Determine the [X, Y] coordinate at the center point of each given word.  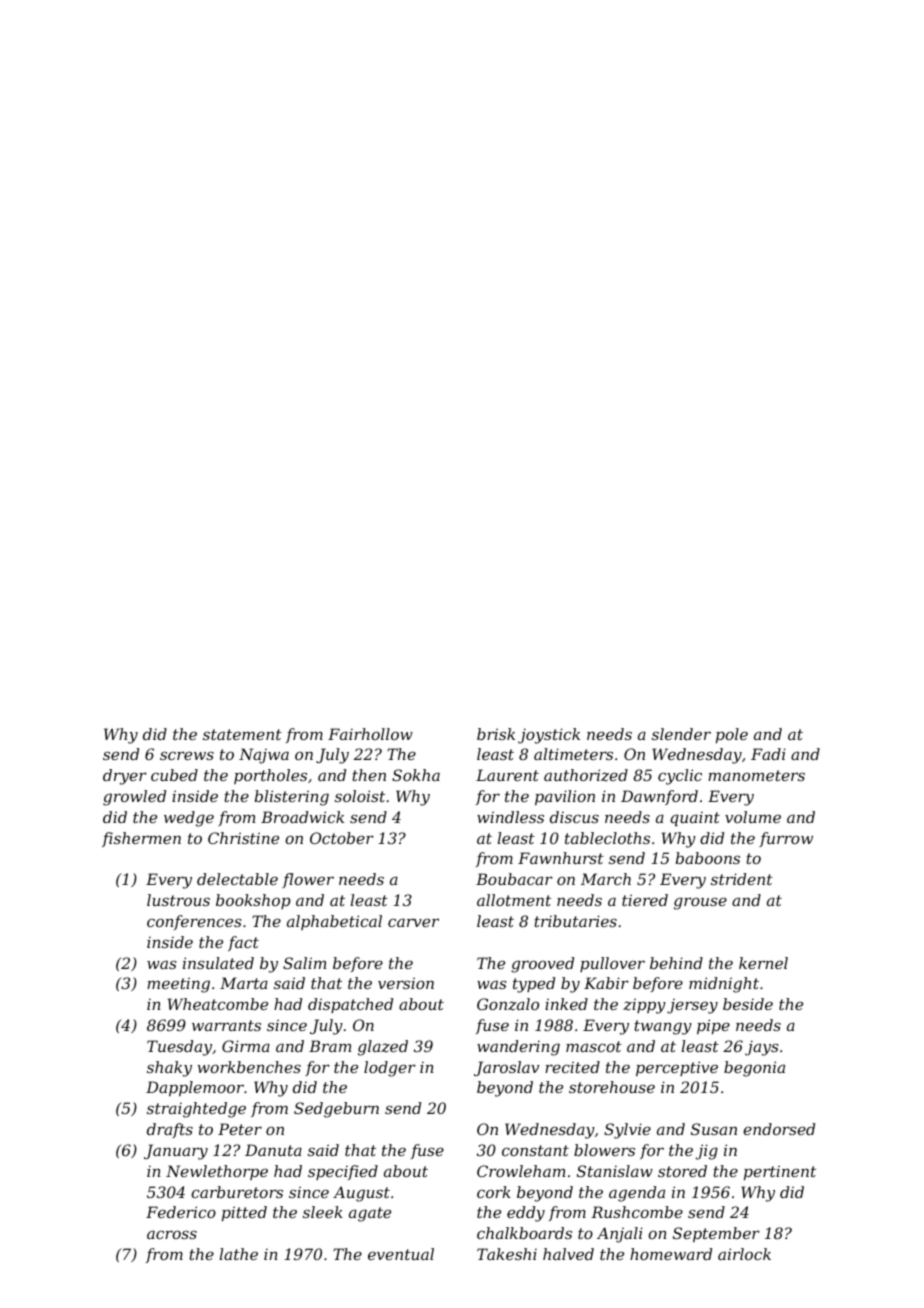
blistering [292, 798]
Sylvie [627, 1131]
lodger [390, 1069]
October [342, 838]
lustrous [178, 900]
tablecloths [607, 838]
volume [753, 817]
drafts [170, 1130]
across [172, 1234]
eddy [526, 1214]
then [369, 775]
